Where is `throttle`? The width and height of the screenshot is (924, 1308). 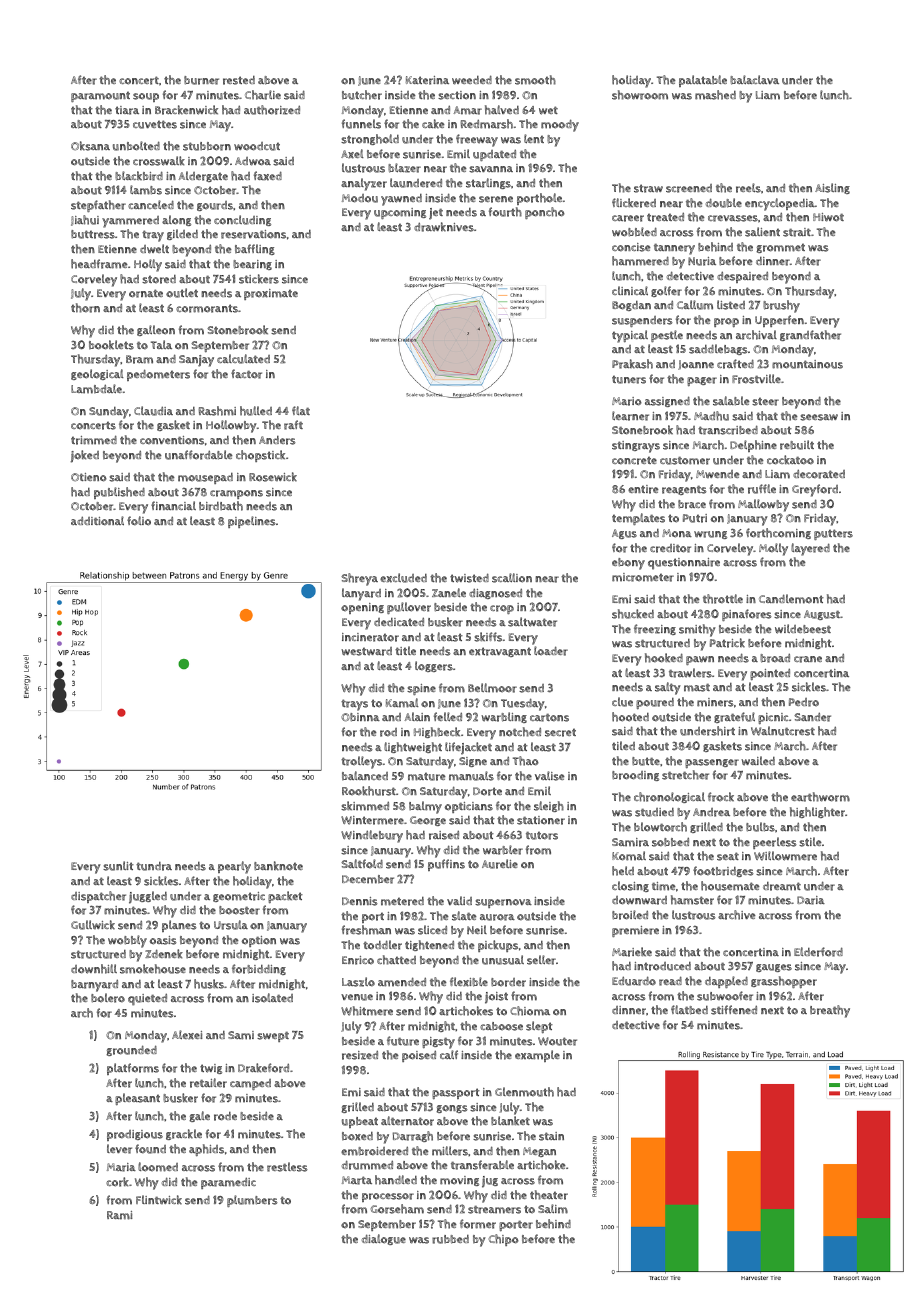 throttle is located at coordinates (723, 599).
